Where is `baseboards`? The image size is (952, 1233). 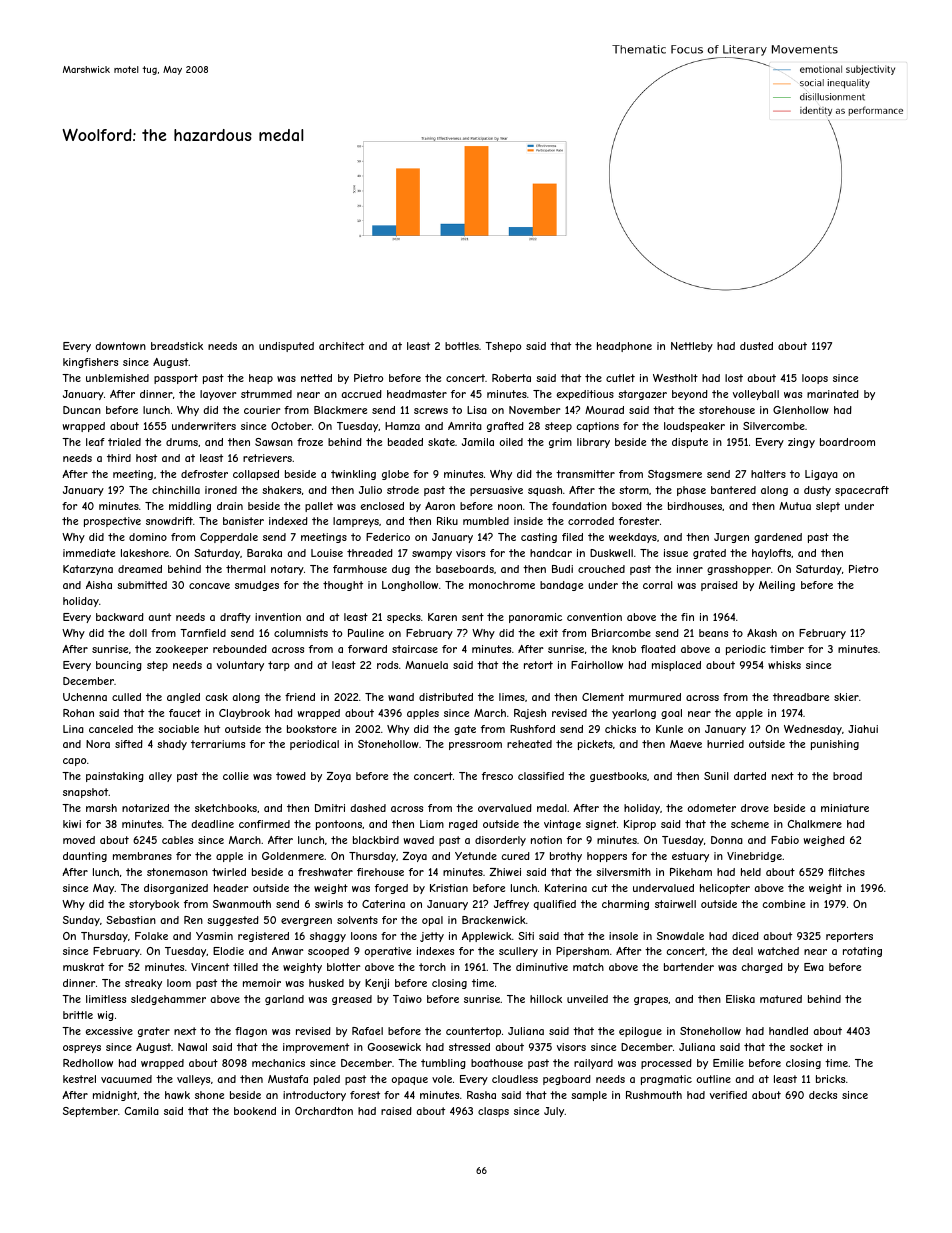 baseboards is located at coordinates (465, 569).
